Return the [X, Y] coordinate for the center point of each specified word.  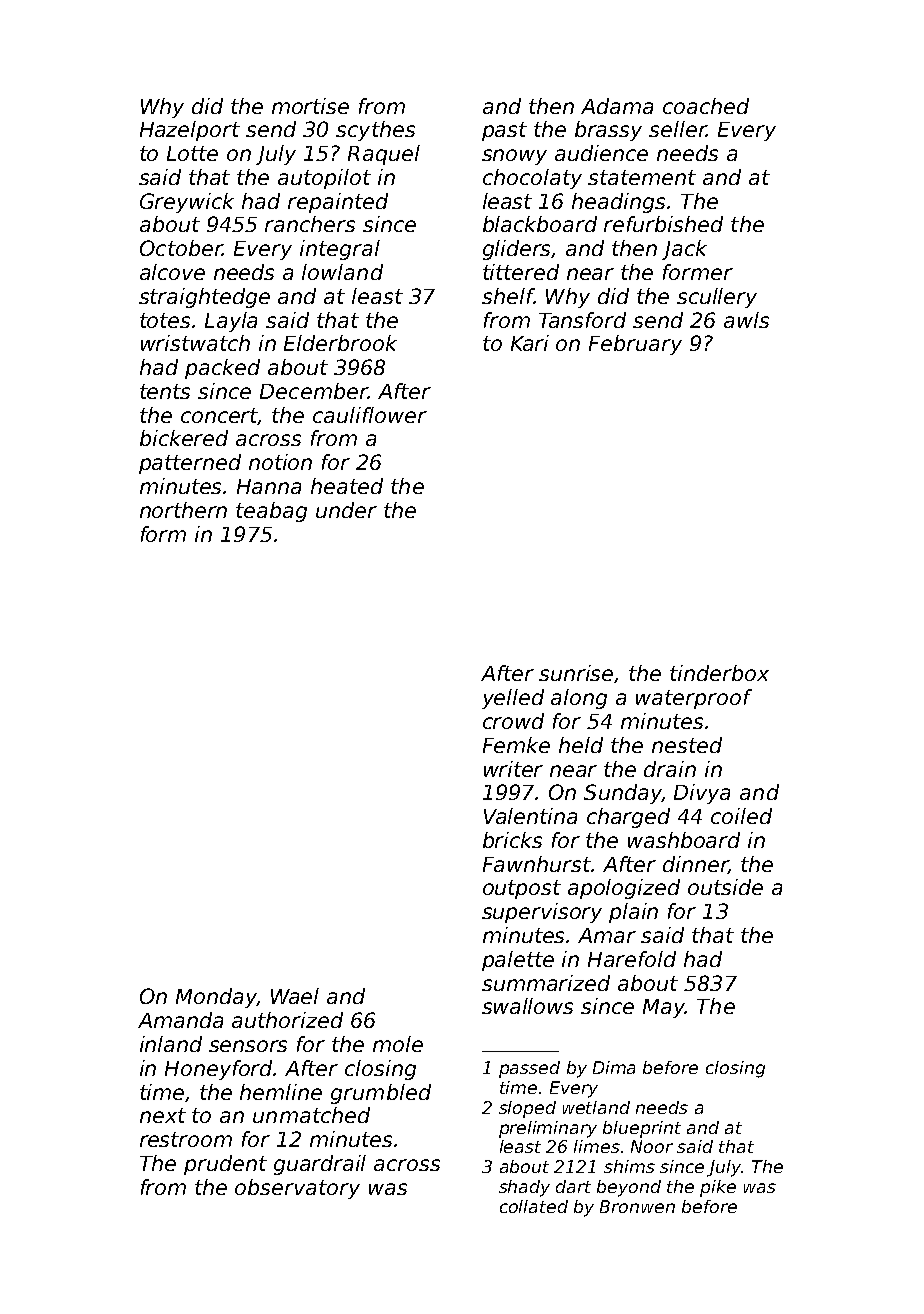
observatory [297, 1189]
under [346, 510]
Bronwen [637, 1206]
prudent [225, 1165]
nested [687, 745]
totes [165, 320]
